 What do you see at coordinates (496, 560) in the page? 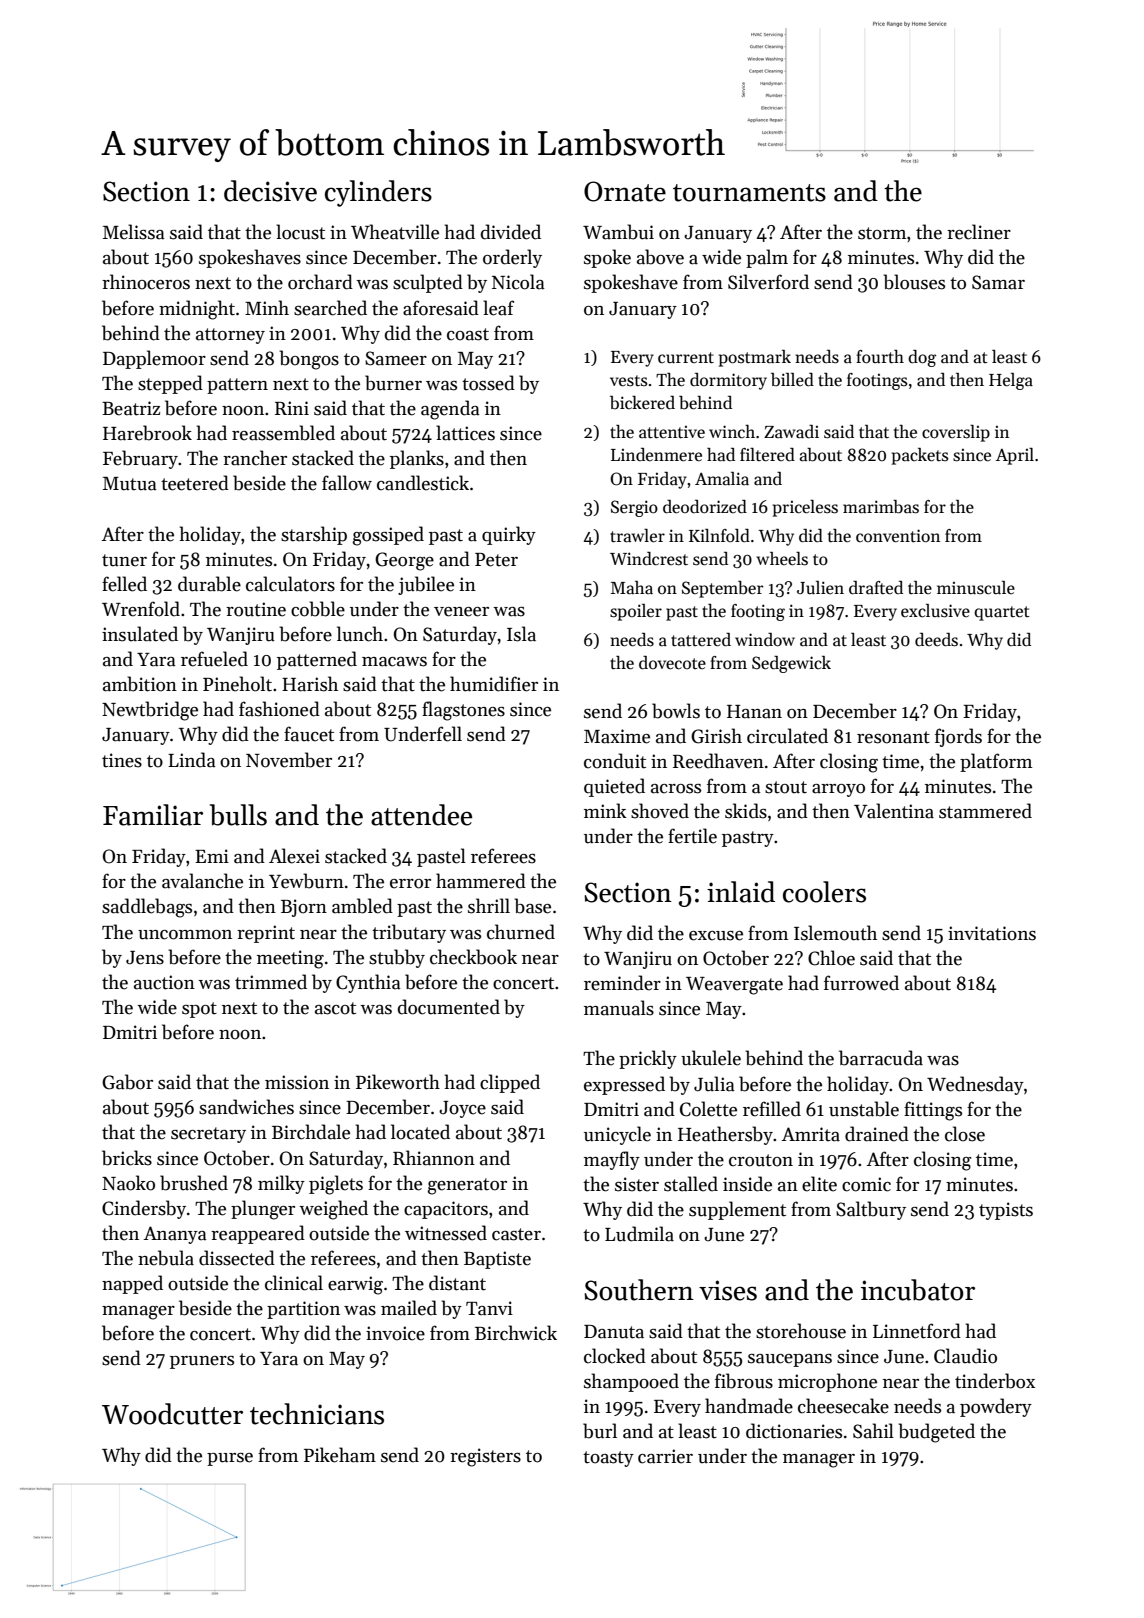
I see `Peter` at bounding box center [496, 560].
